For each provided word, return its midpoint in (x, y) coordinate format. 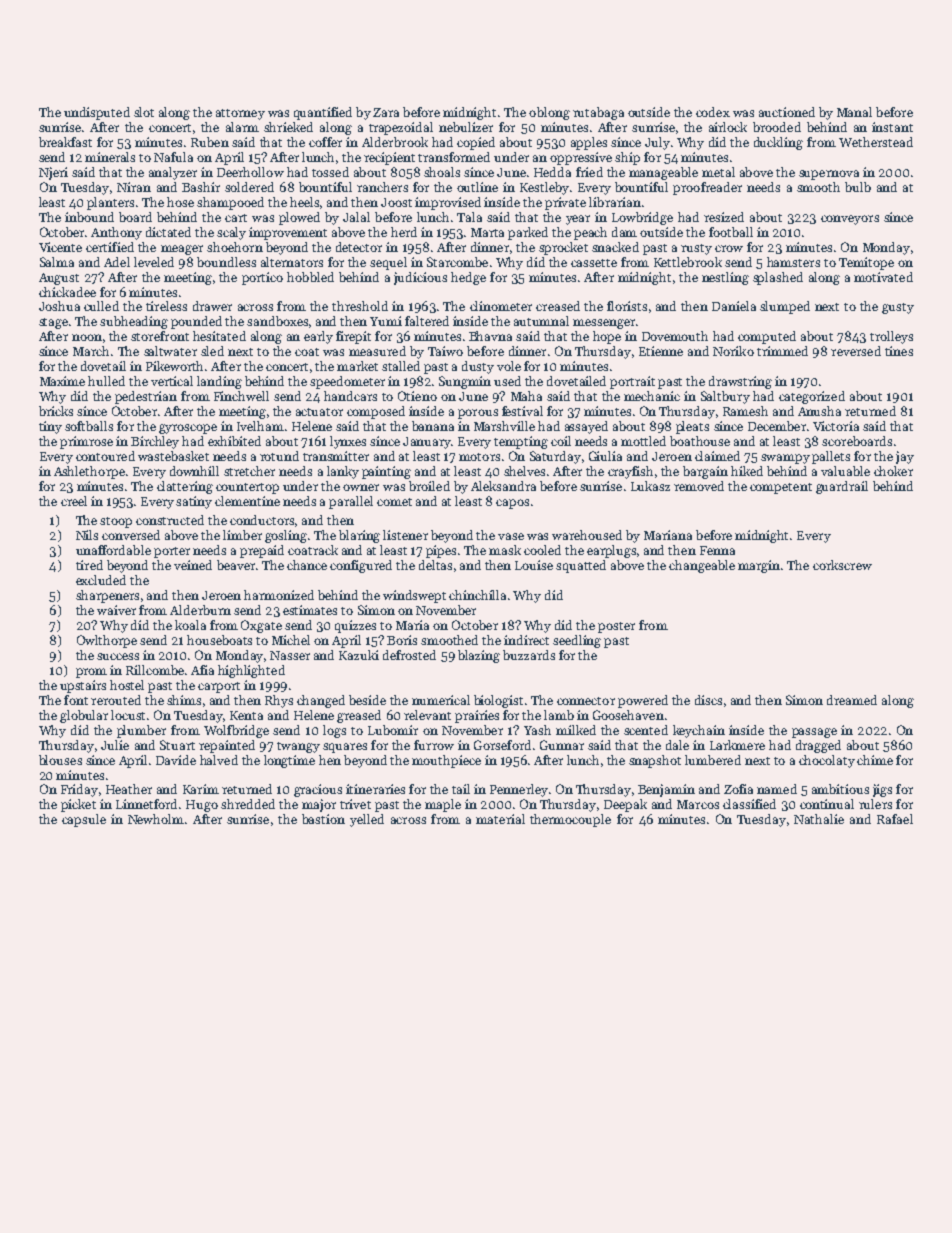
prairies (477, 716)
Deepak (625, 805)
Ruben (210, 142)
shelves (524, 471)
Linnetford (146, 804)
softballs (89, 426)
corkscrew (842, 565)
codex (713, 112)
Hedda (552, 172)
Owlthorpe (107, 641)
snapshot (655, 761)
